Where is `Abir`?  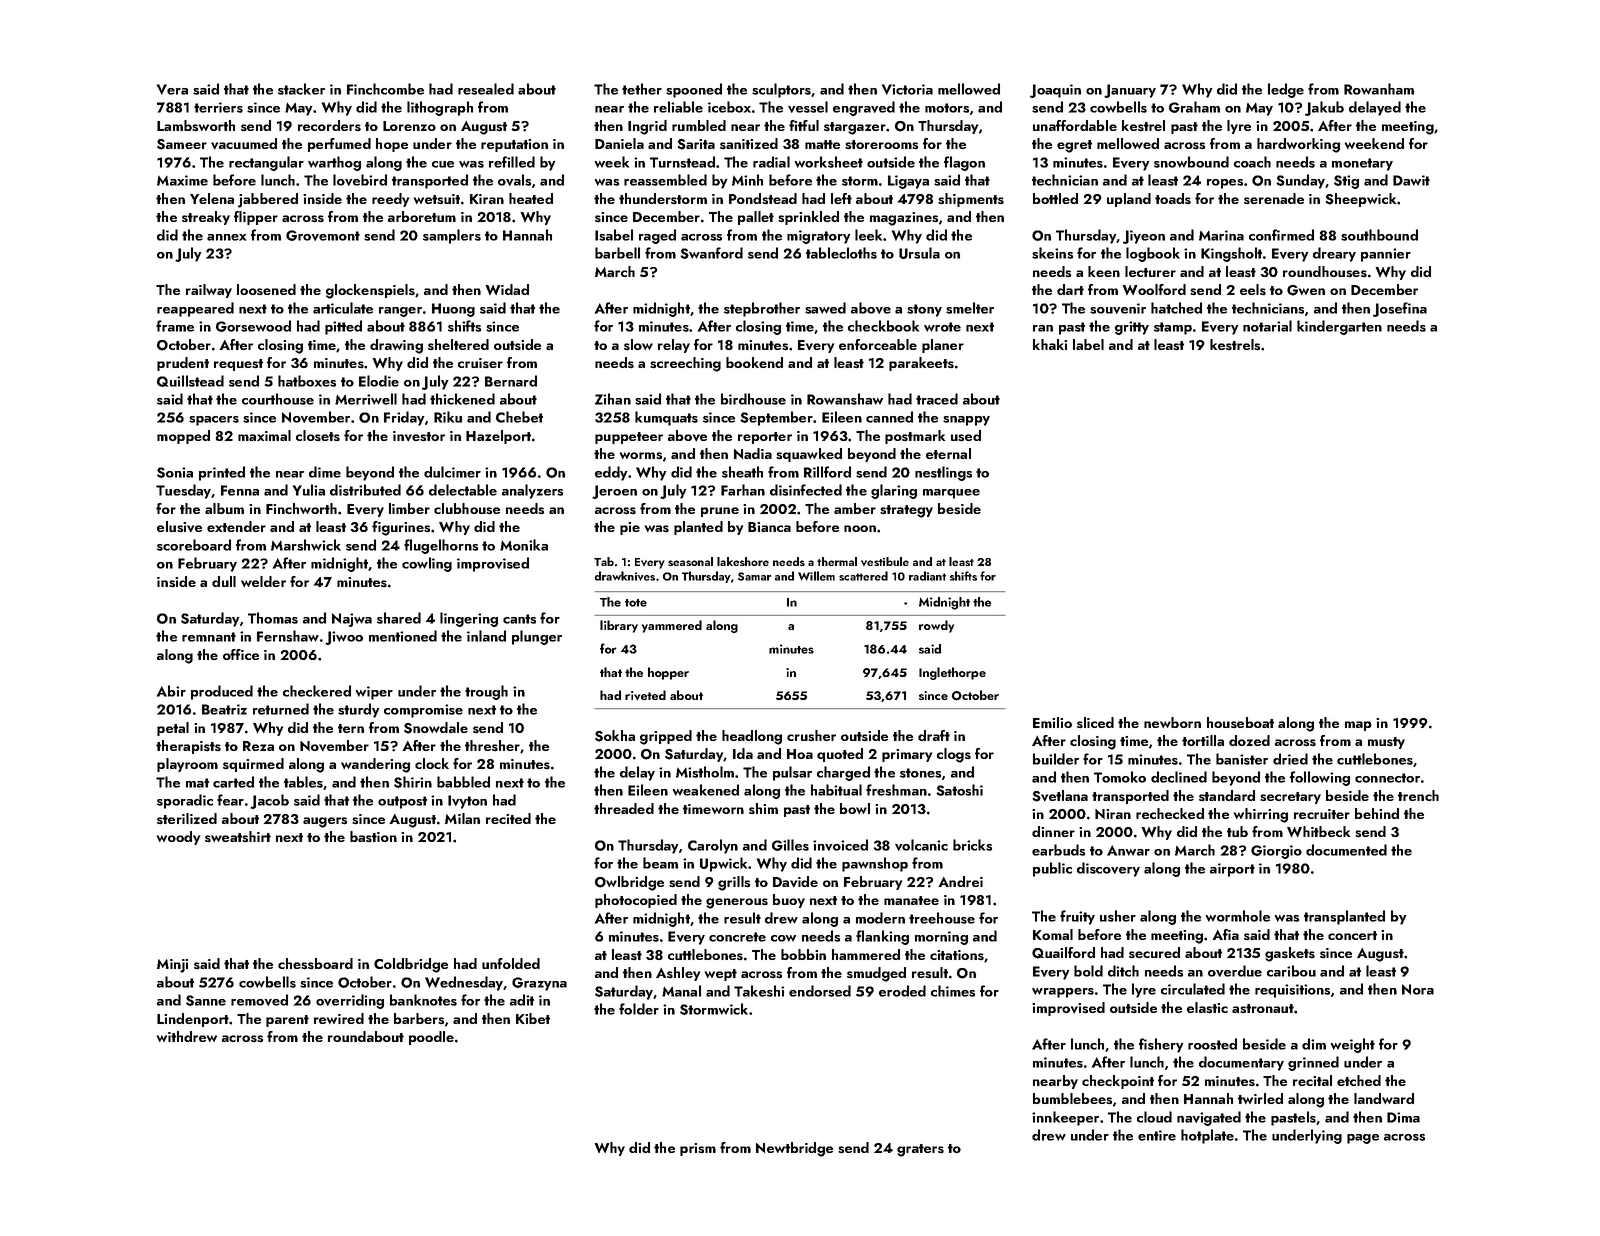
Abir is located at coordinates (171, 691).
